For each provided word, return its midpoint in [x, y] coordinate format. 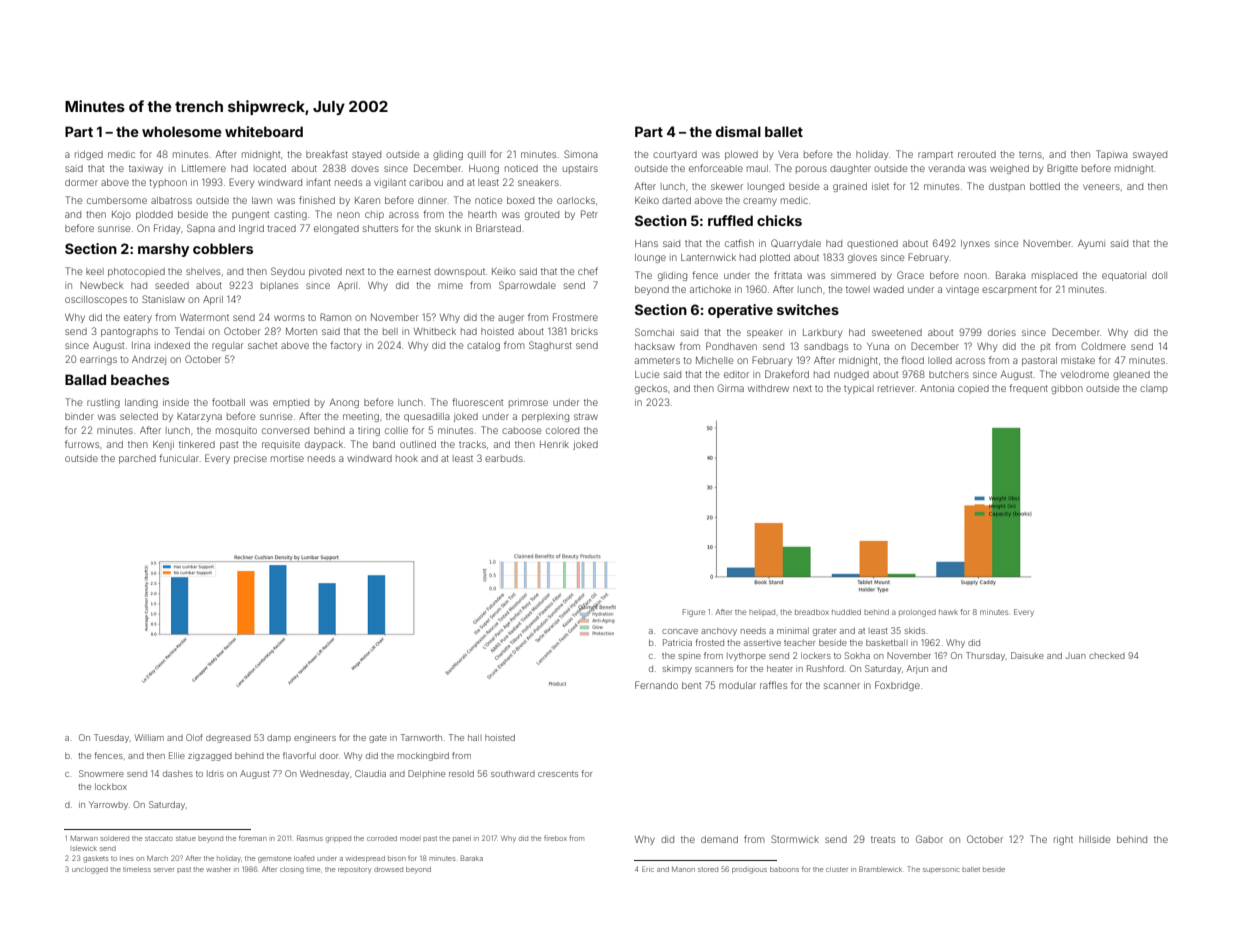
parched [137, 459]
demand [719, 839]
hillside [1095, 839]
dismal [738, 131]
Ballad [85, 379]
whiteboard [264, 131]
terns [1030, 155]
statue [186, 838]
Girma [730, 388]
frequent [1028, 389]
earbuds [504, 458]
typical [859, 389]
